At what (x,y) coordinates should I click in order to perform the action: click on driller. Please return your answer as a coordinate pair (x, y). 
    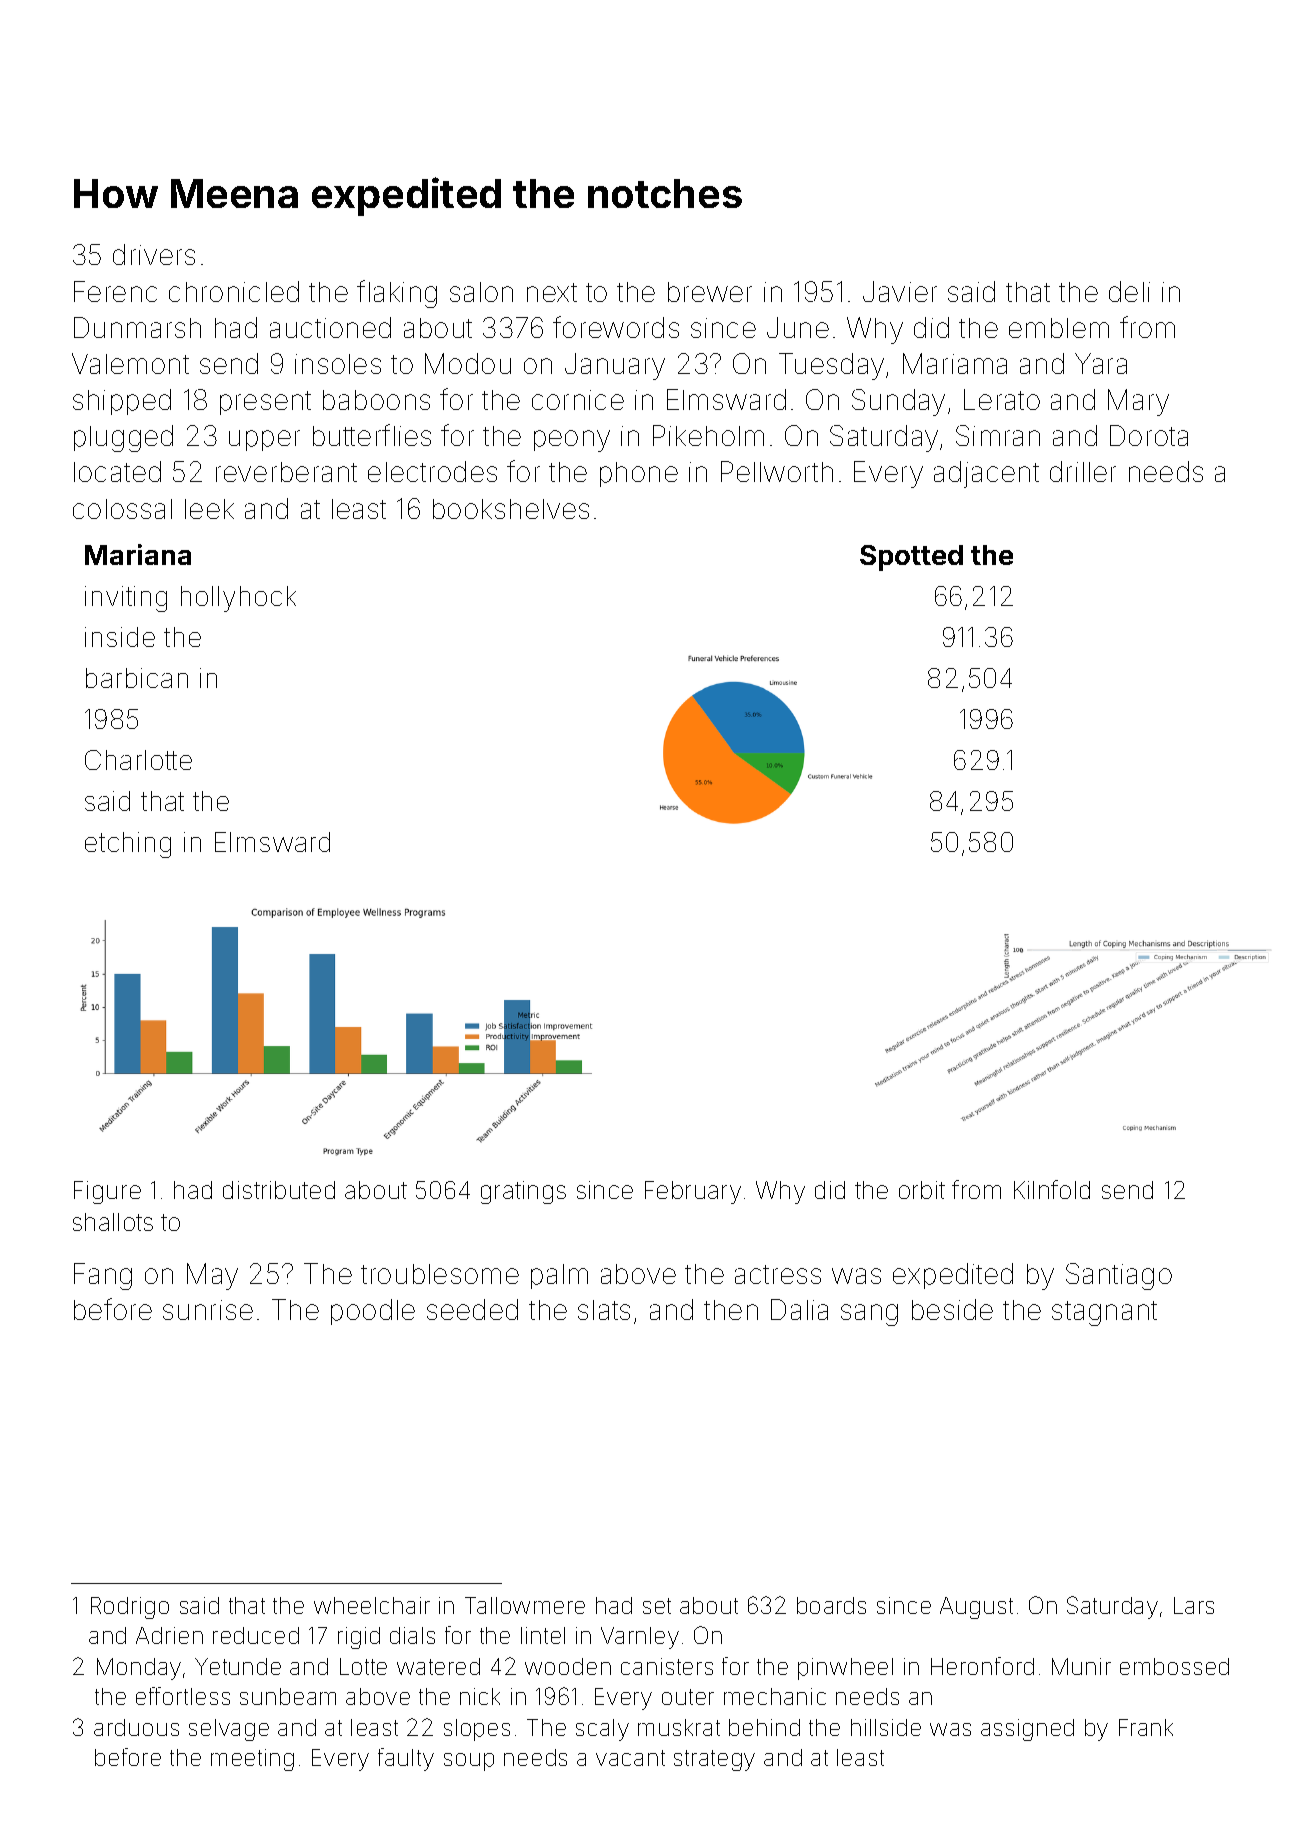
    Looking at the image, I should click on (1083, 471).
